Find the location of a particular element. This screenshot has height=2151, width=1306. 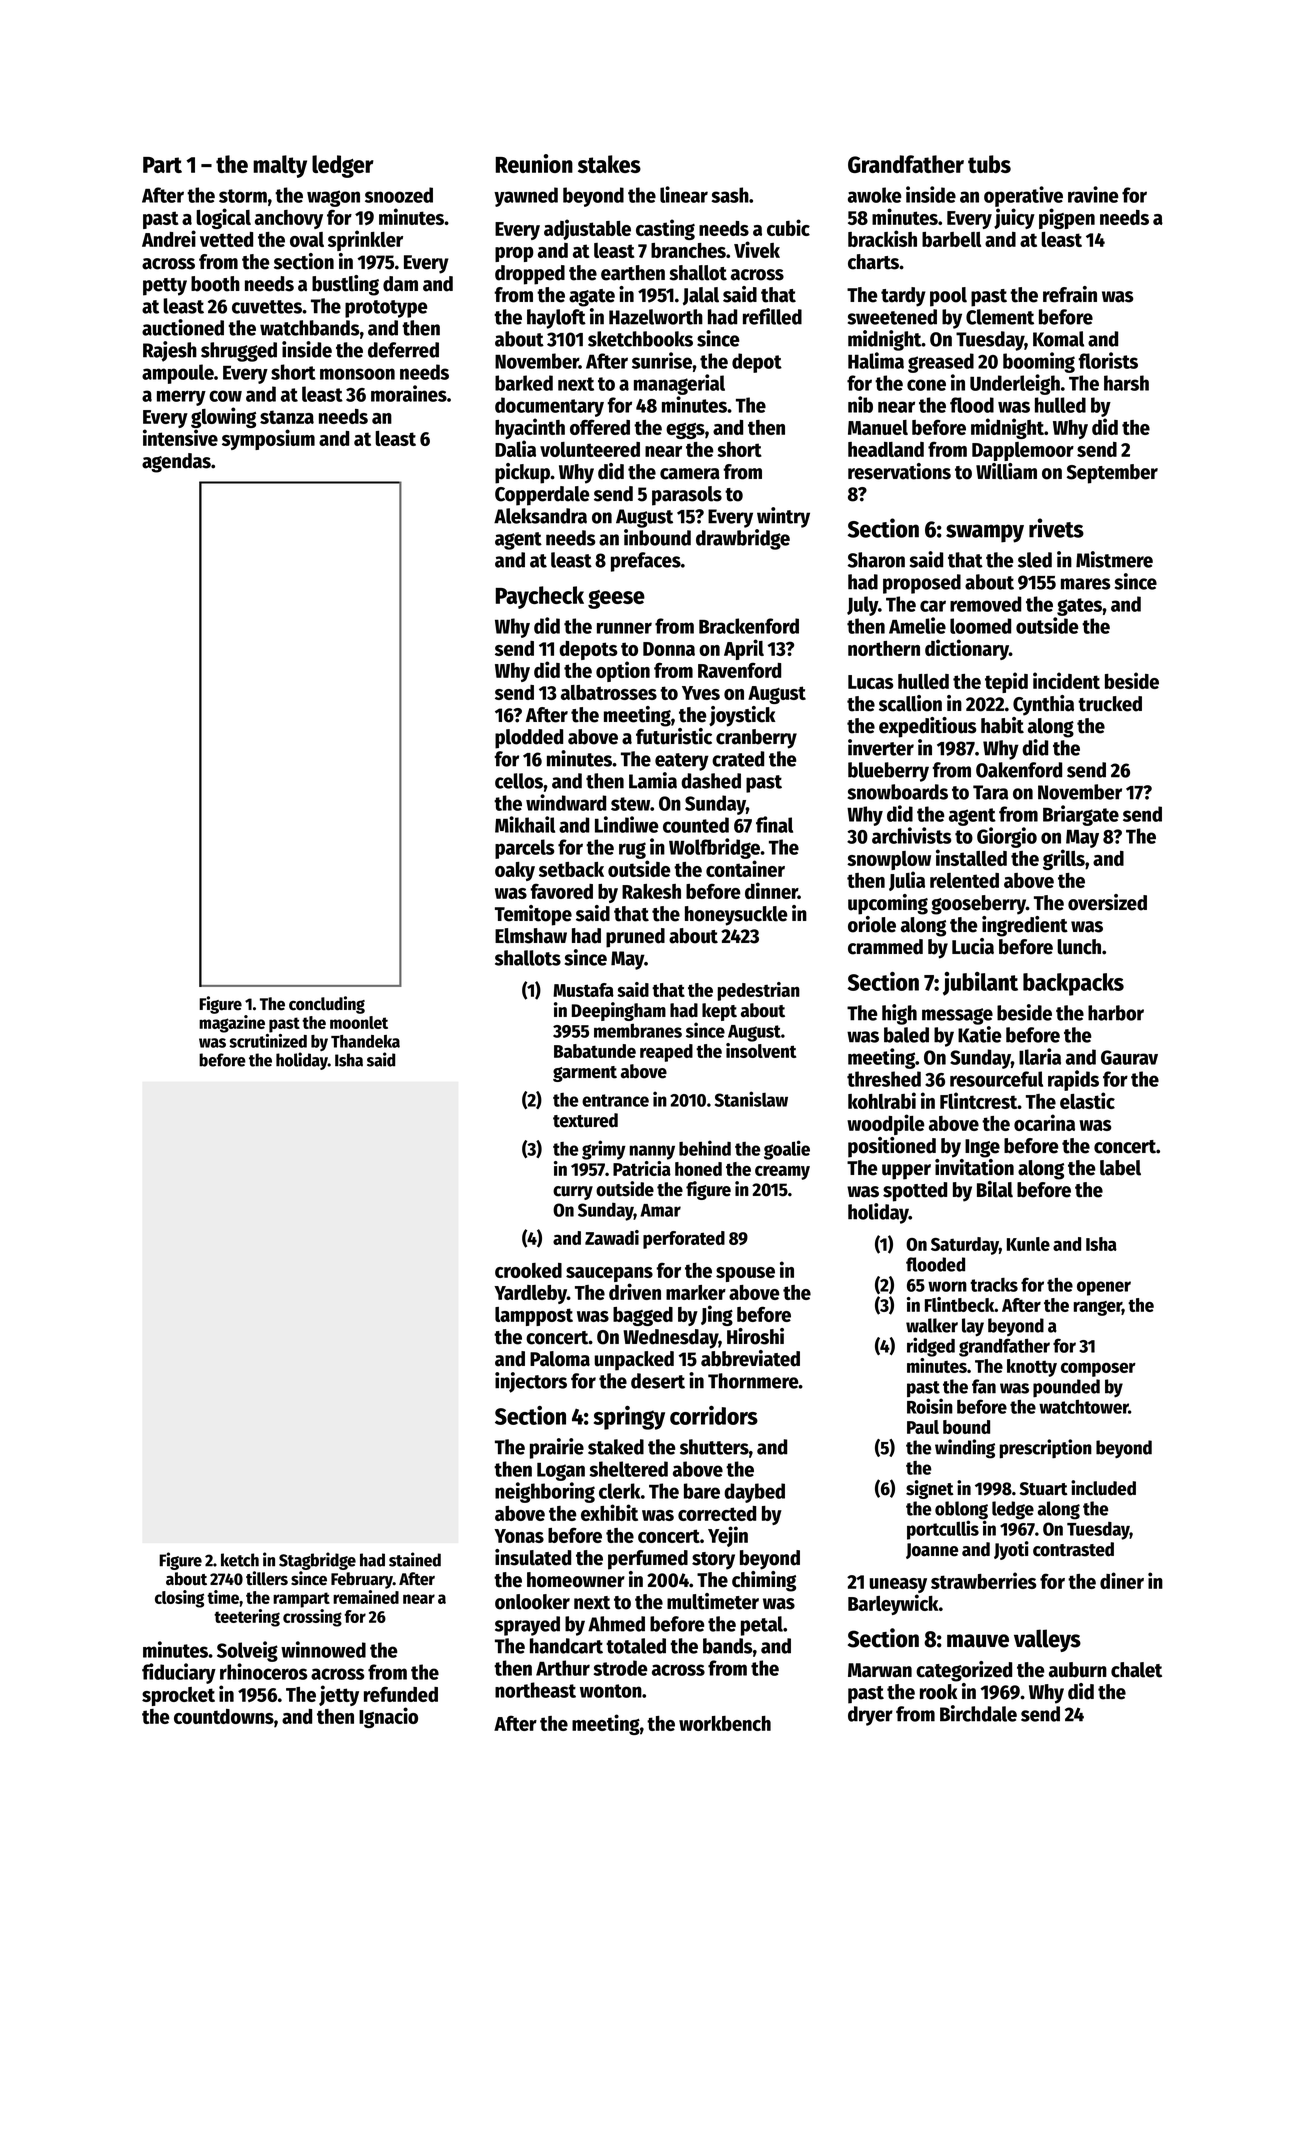

label is located at coordinates (1120, 1168).
